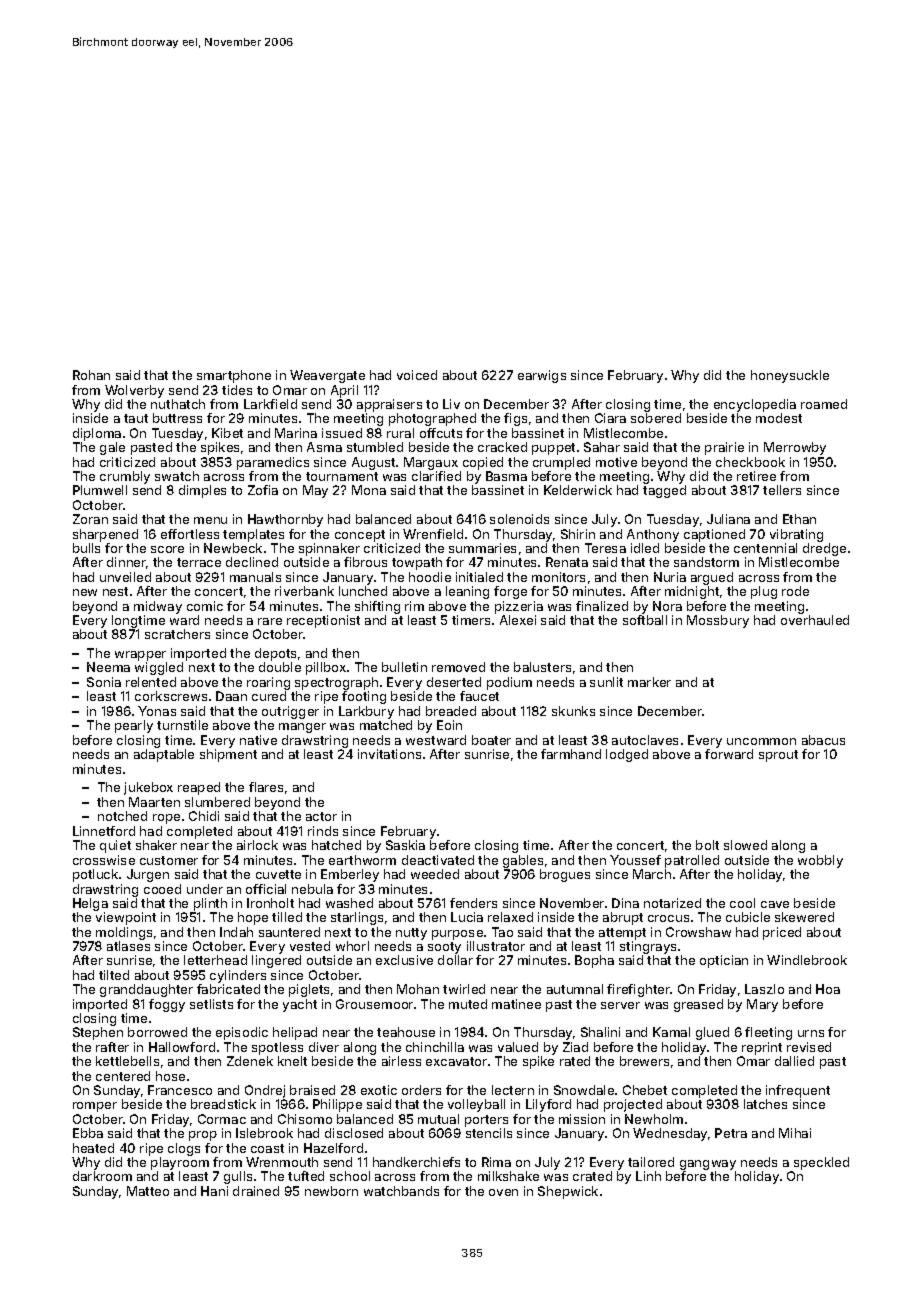 The height and width of the image is (1308, 924). Describe the element at coordinates (804, 917) in the image. I see `skewered` at that location.
